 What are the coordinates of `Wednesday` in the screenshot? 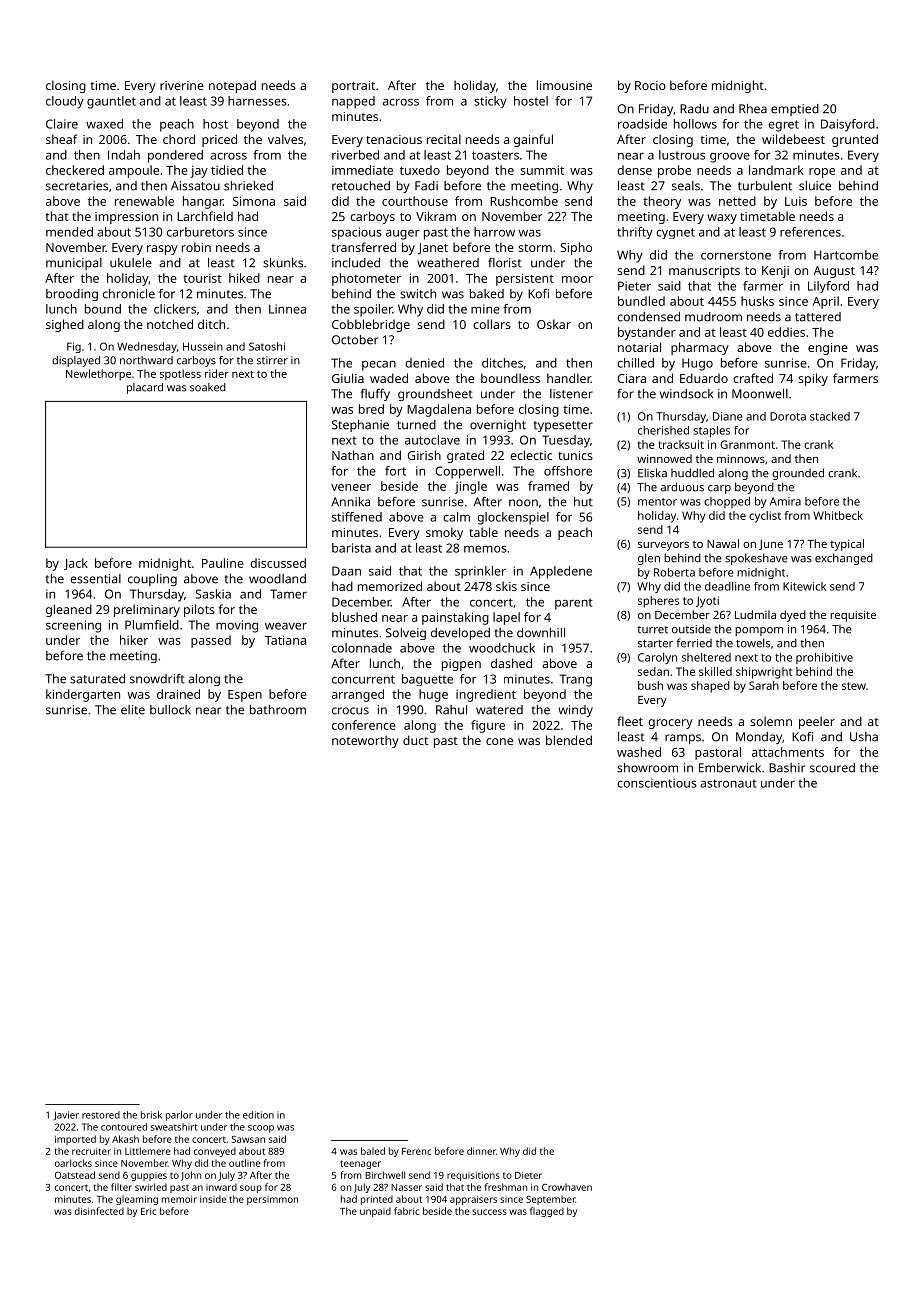 It's located at (147, 347).
